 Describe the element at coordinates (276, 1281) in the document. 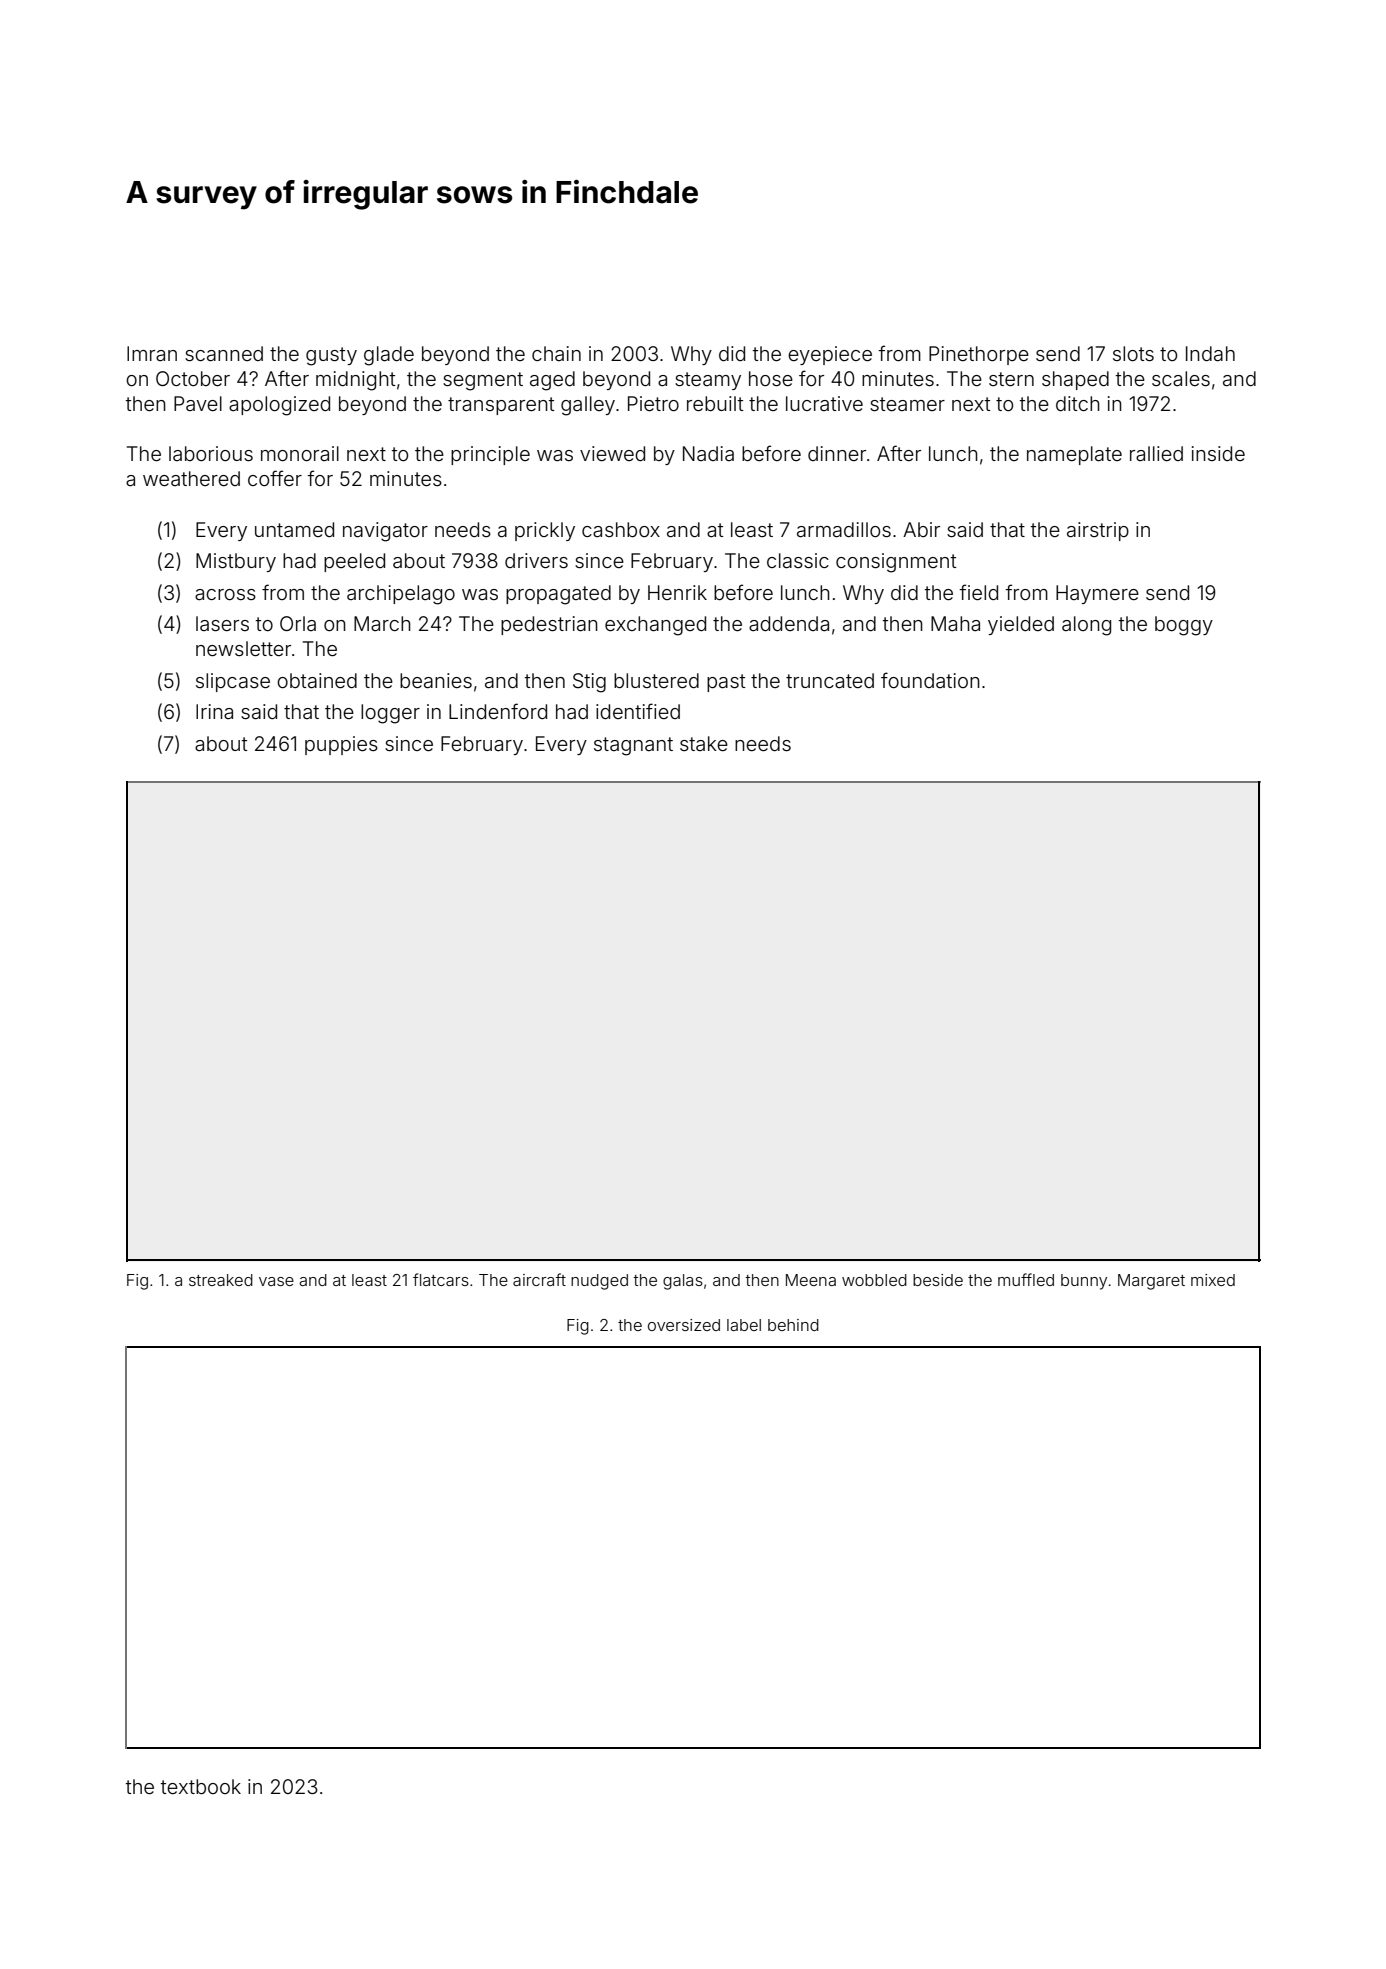

I see `vase` at that location.
